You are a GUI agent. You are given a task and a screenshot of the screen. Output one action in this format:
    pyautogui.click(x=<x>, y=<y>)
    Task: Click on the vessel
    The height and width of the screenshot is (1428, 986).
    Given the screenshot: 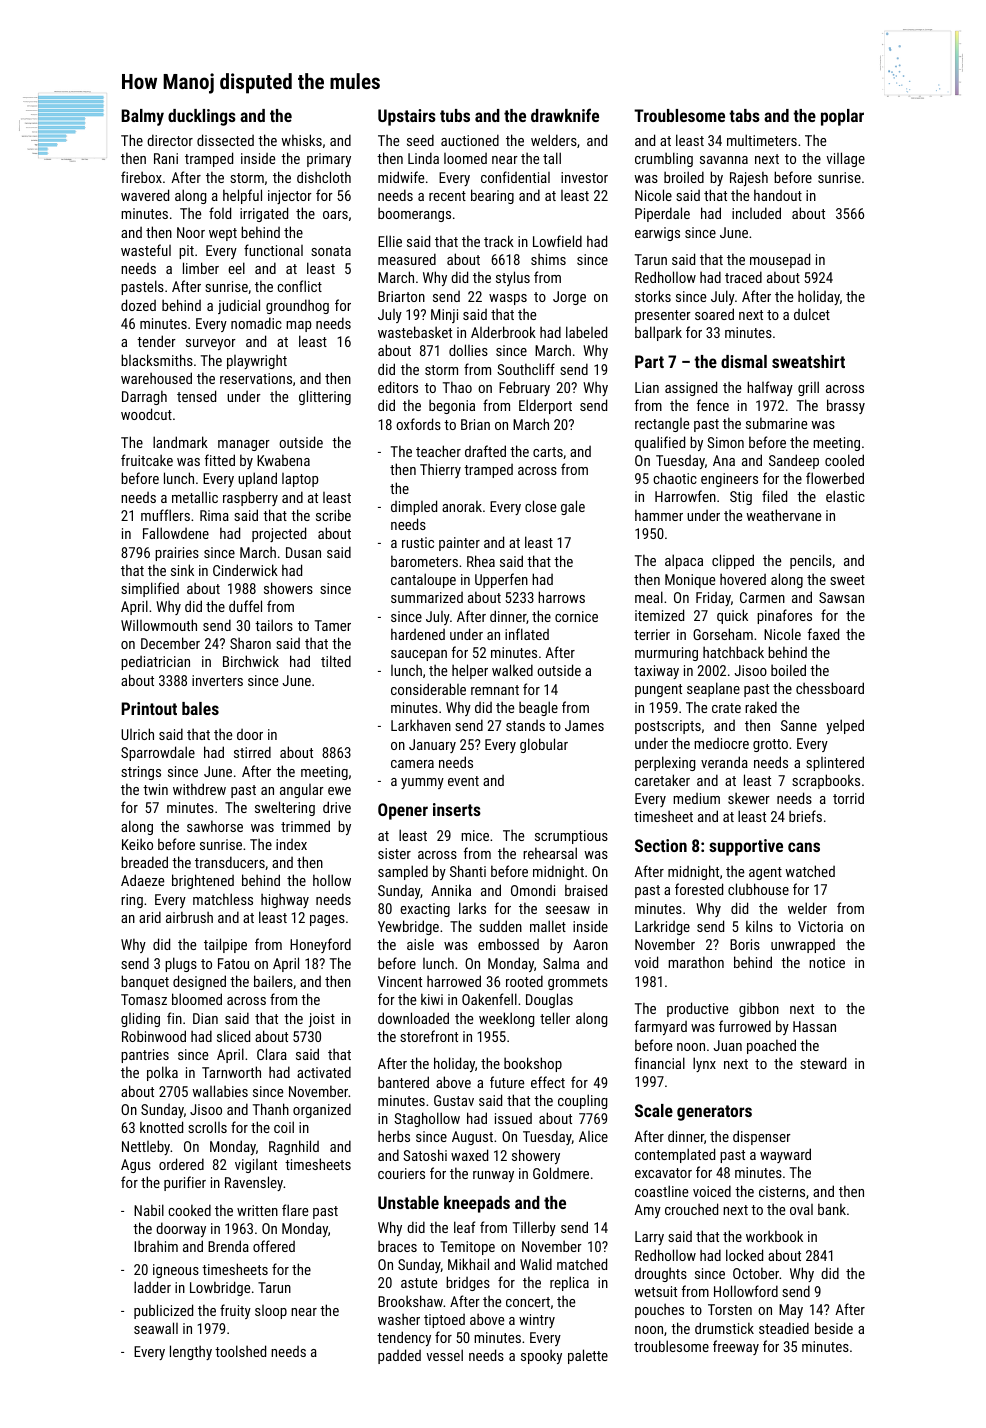 What is the action you would take?
    pyautogui.click(x=444, y=1355)
